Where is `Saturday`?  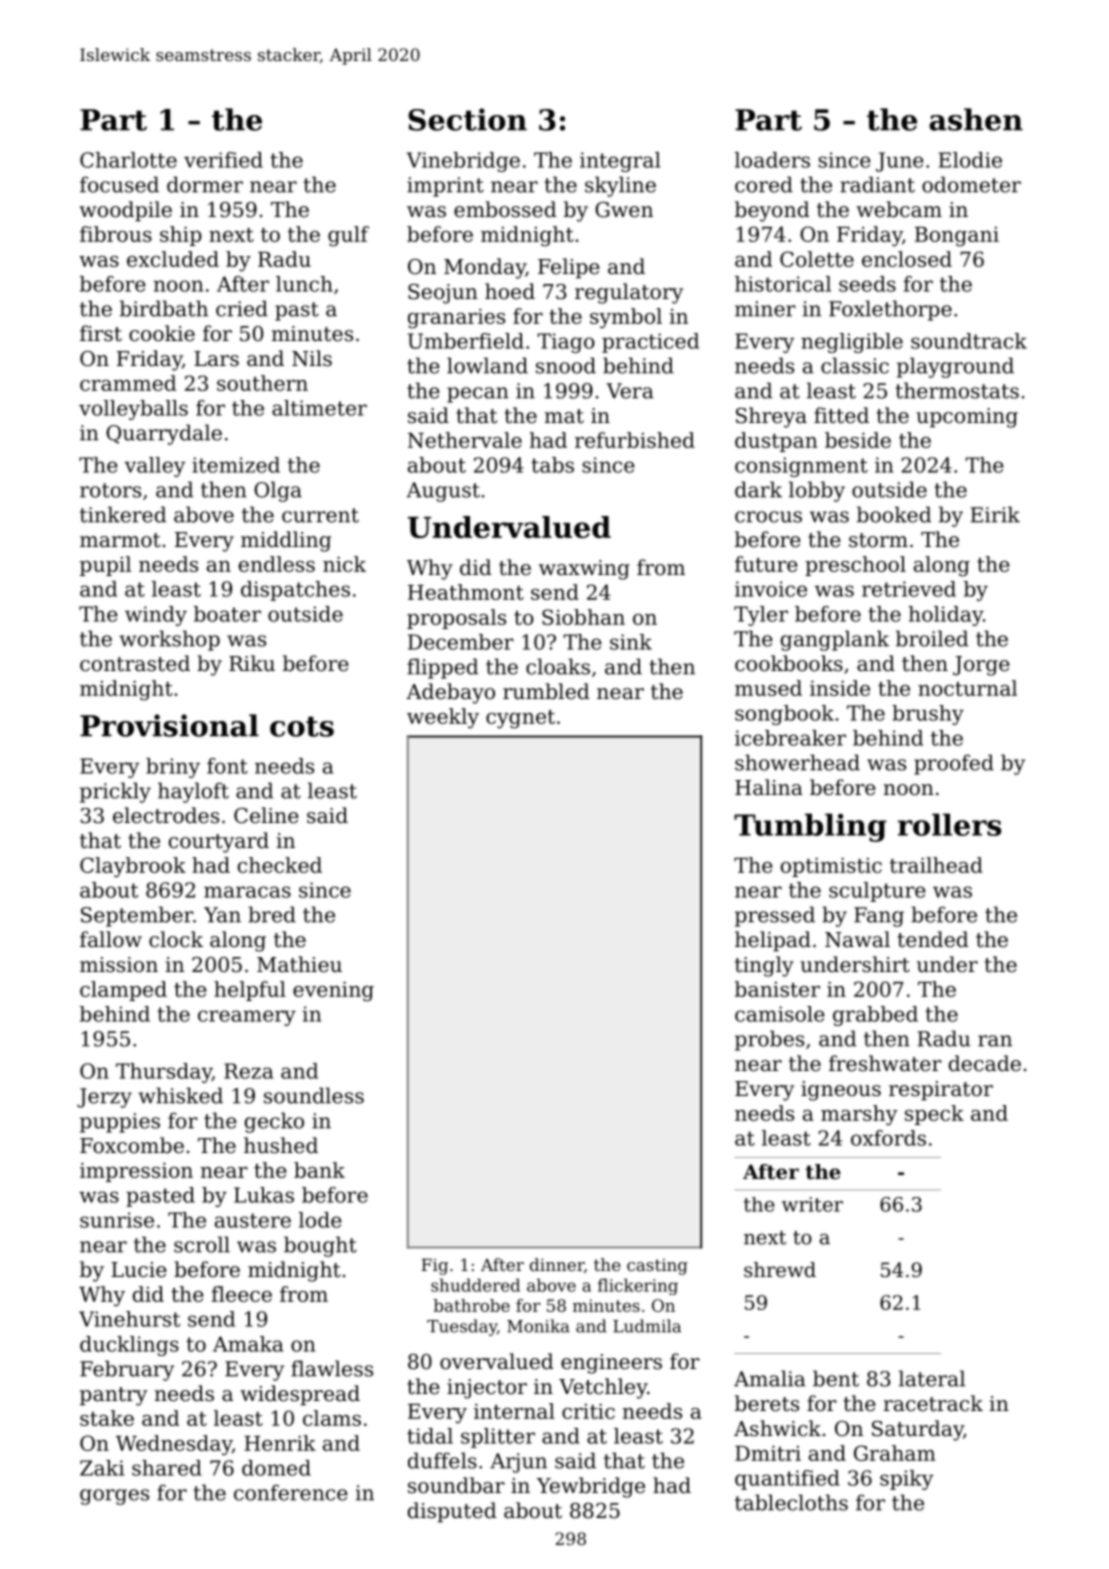 Saturday is located at coordinates (918, 1430).
